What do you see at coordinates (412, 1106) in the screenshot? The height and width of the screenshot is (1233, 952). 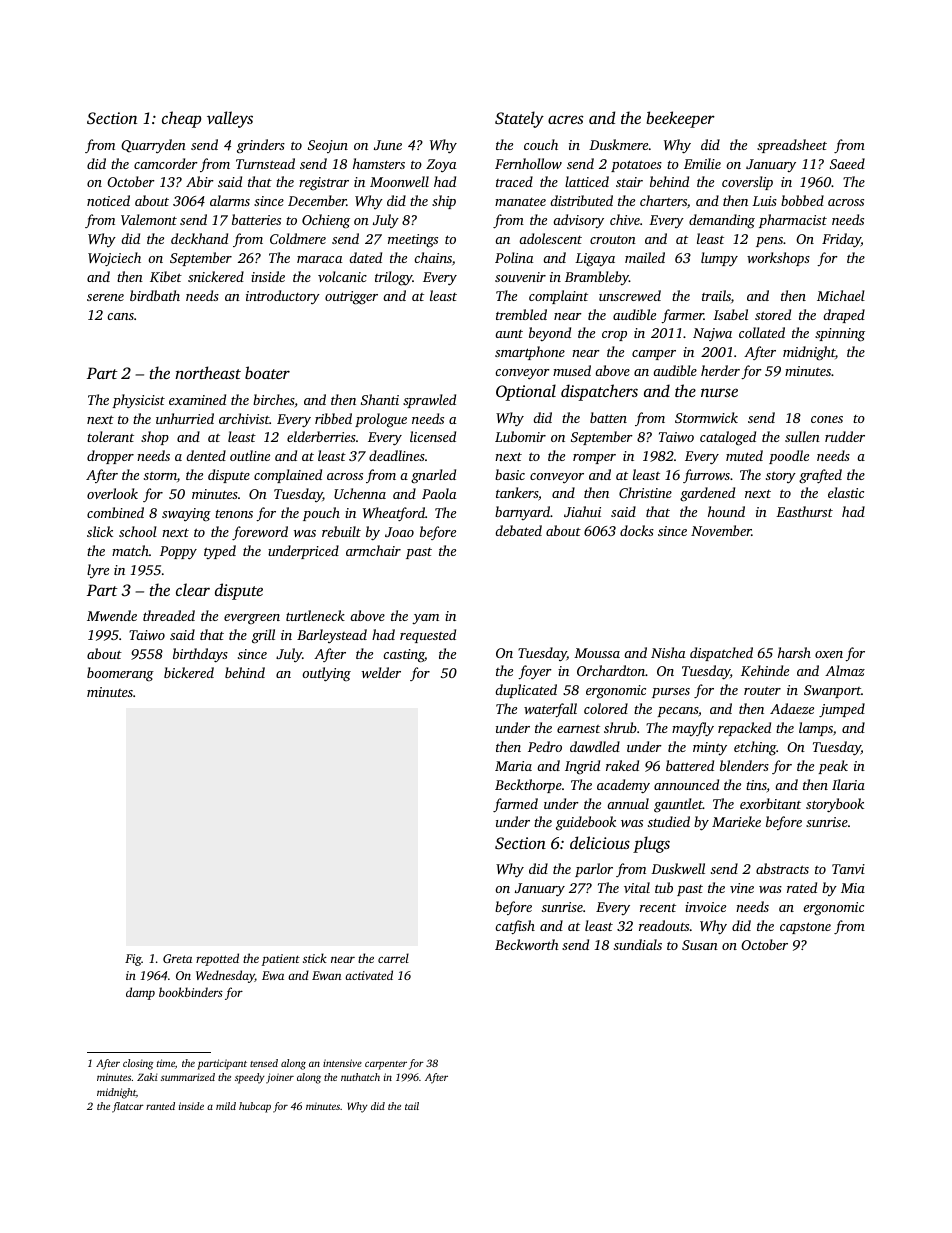 I see `tail` at bounding box center [412, 1106].
